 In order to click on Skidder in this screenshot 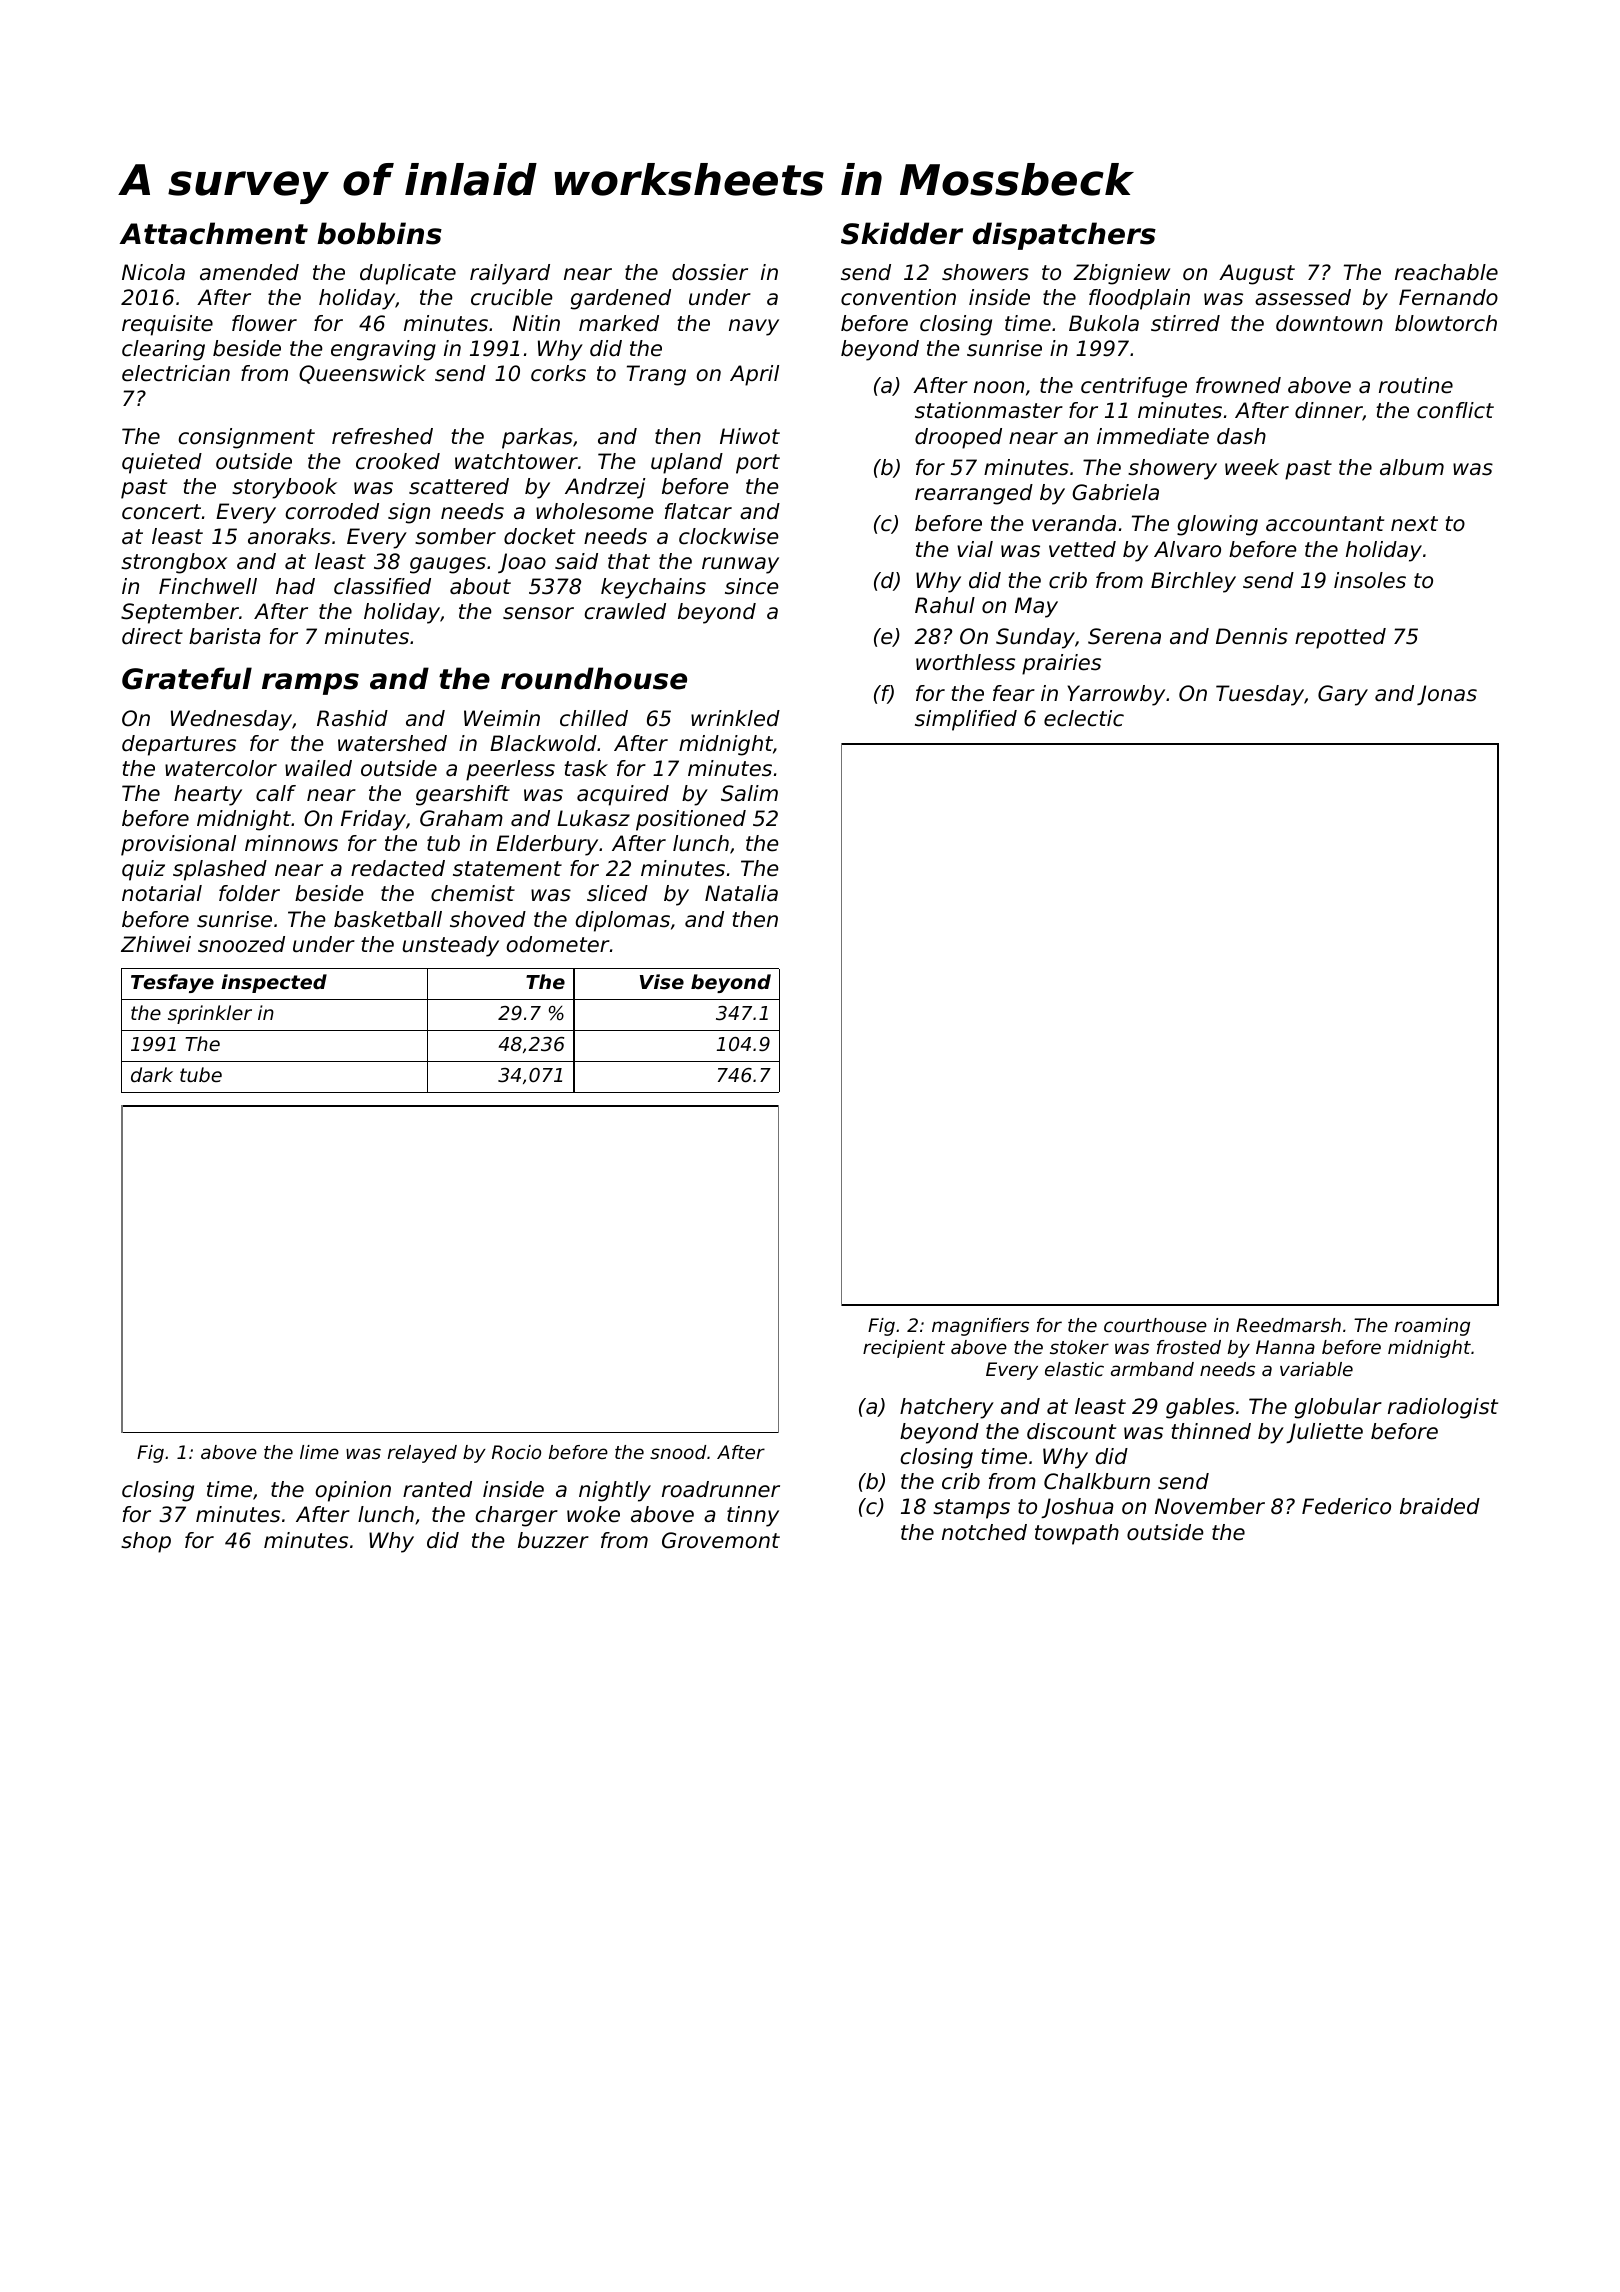, I will do `click(902, 233)`.
